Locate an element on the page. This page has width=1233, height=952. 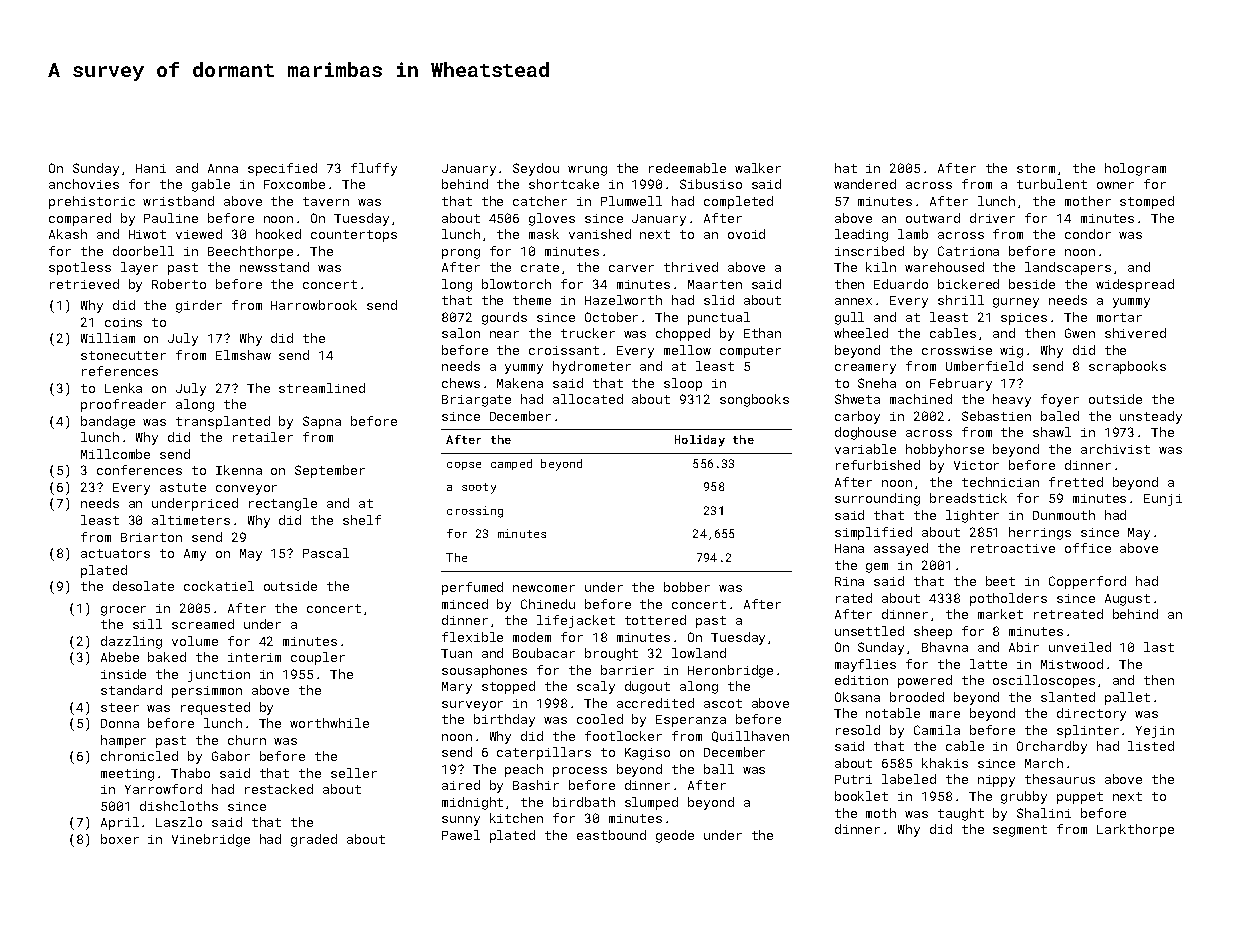
chews is located at coordinates (461, 383).
